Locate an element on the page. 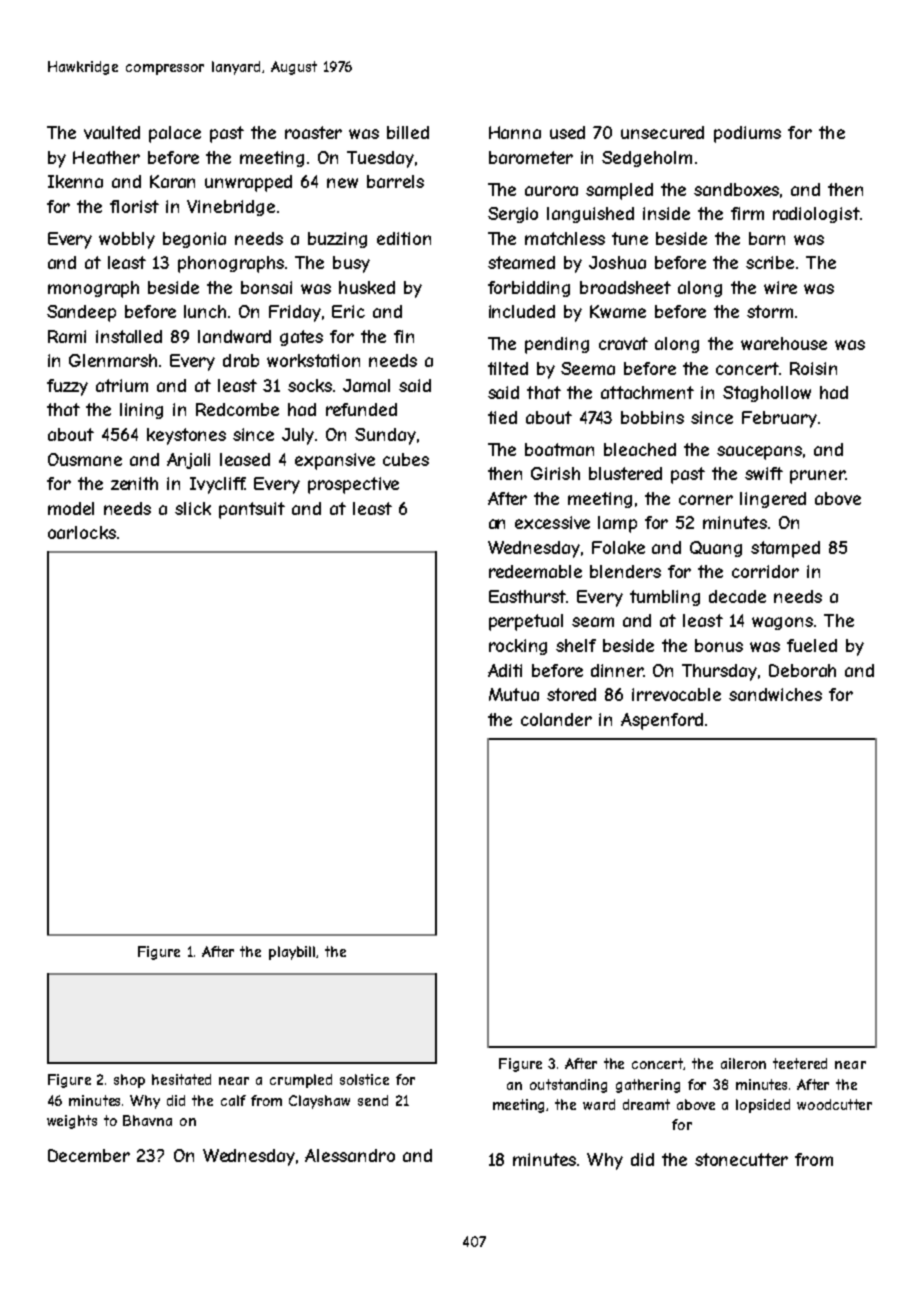 The image size is (924, 1314). Bhavna is located at coordinates (147, 1120).
